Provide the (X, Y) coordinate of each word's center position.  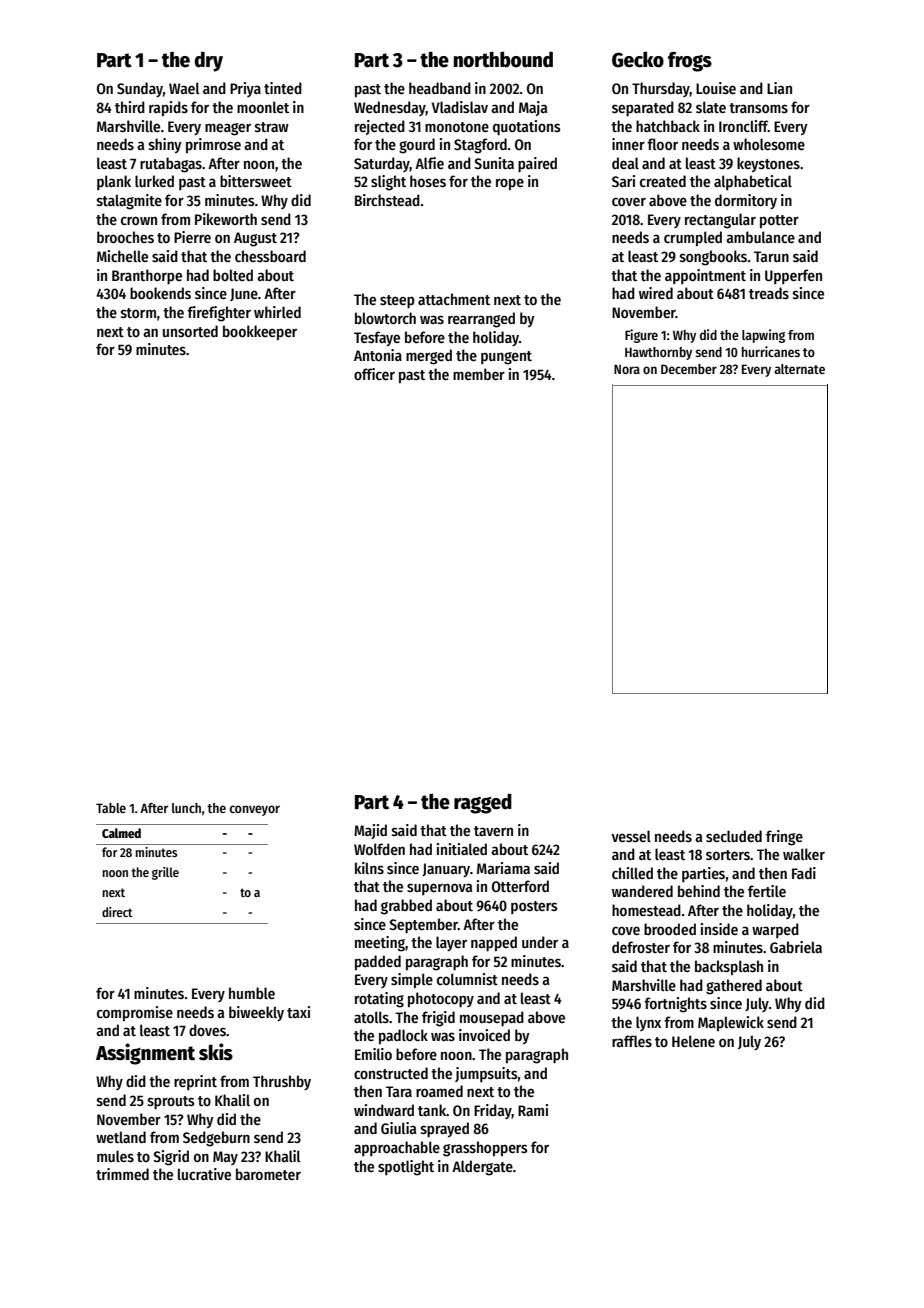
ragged (483, 803)
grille (165, 873)
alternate (799, 369)
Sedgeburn (216, 1139)
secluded (734, 836)
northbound (503, 59)
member (479, 374)
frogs (690, 62)
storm (138, 313)
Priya (245, 89)
